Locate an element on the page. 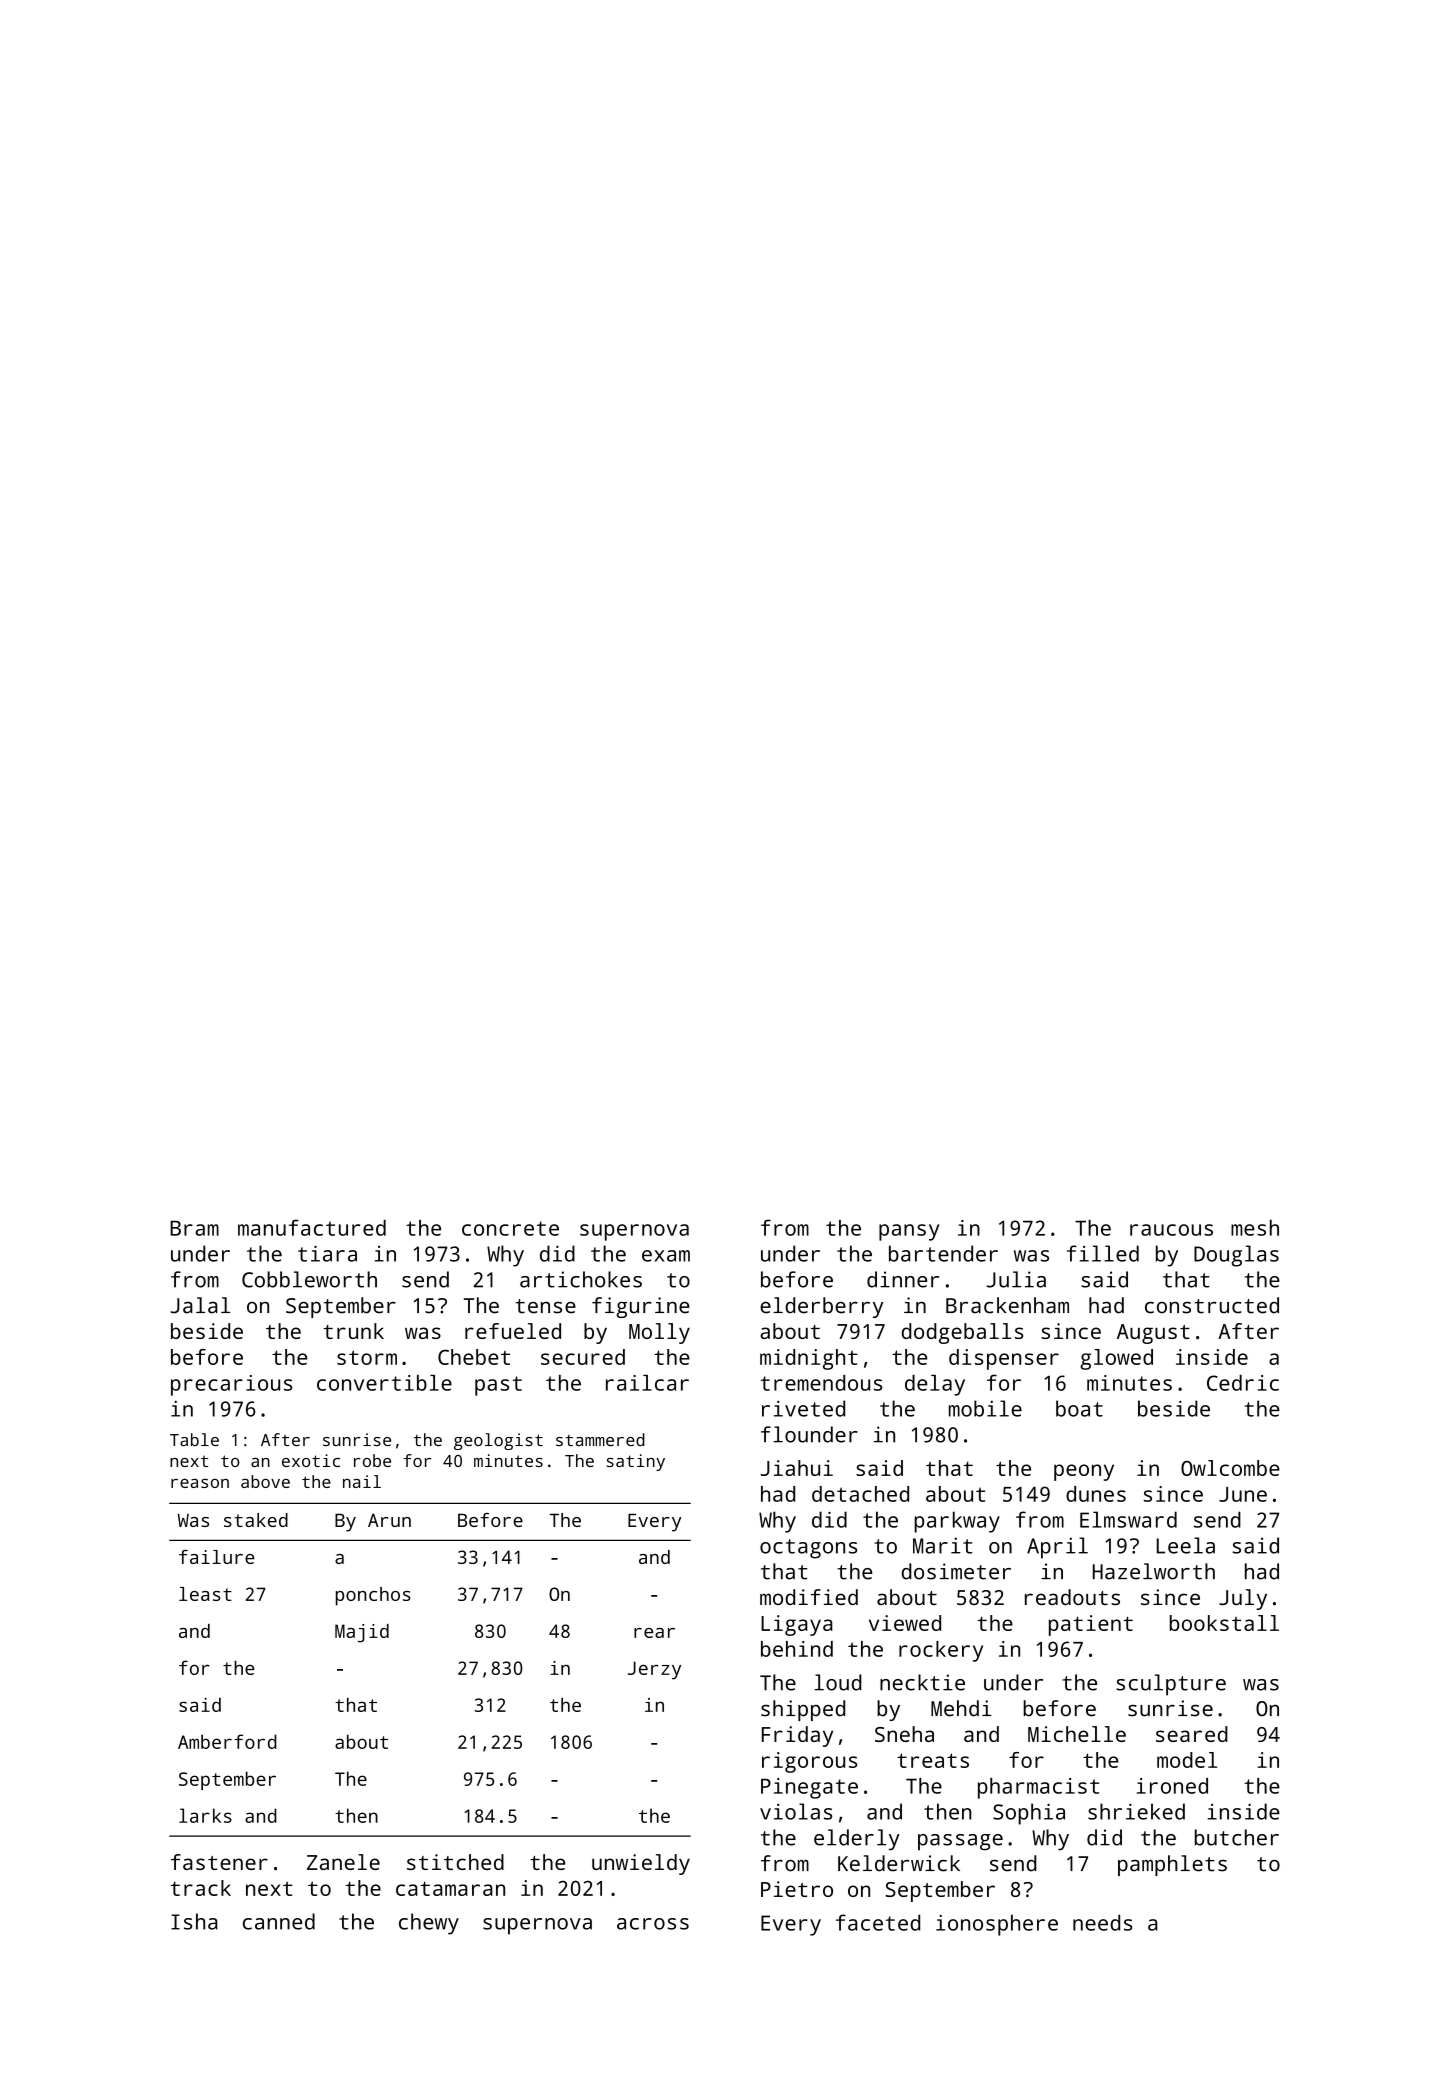 The image size is (1450, 2100). canned is located at coordinates (279, 1921).
